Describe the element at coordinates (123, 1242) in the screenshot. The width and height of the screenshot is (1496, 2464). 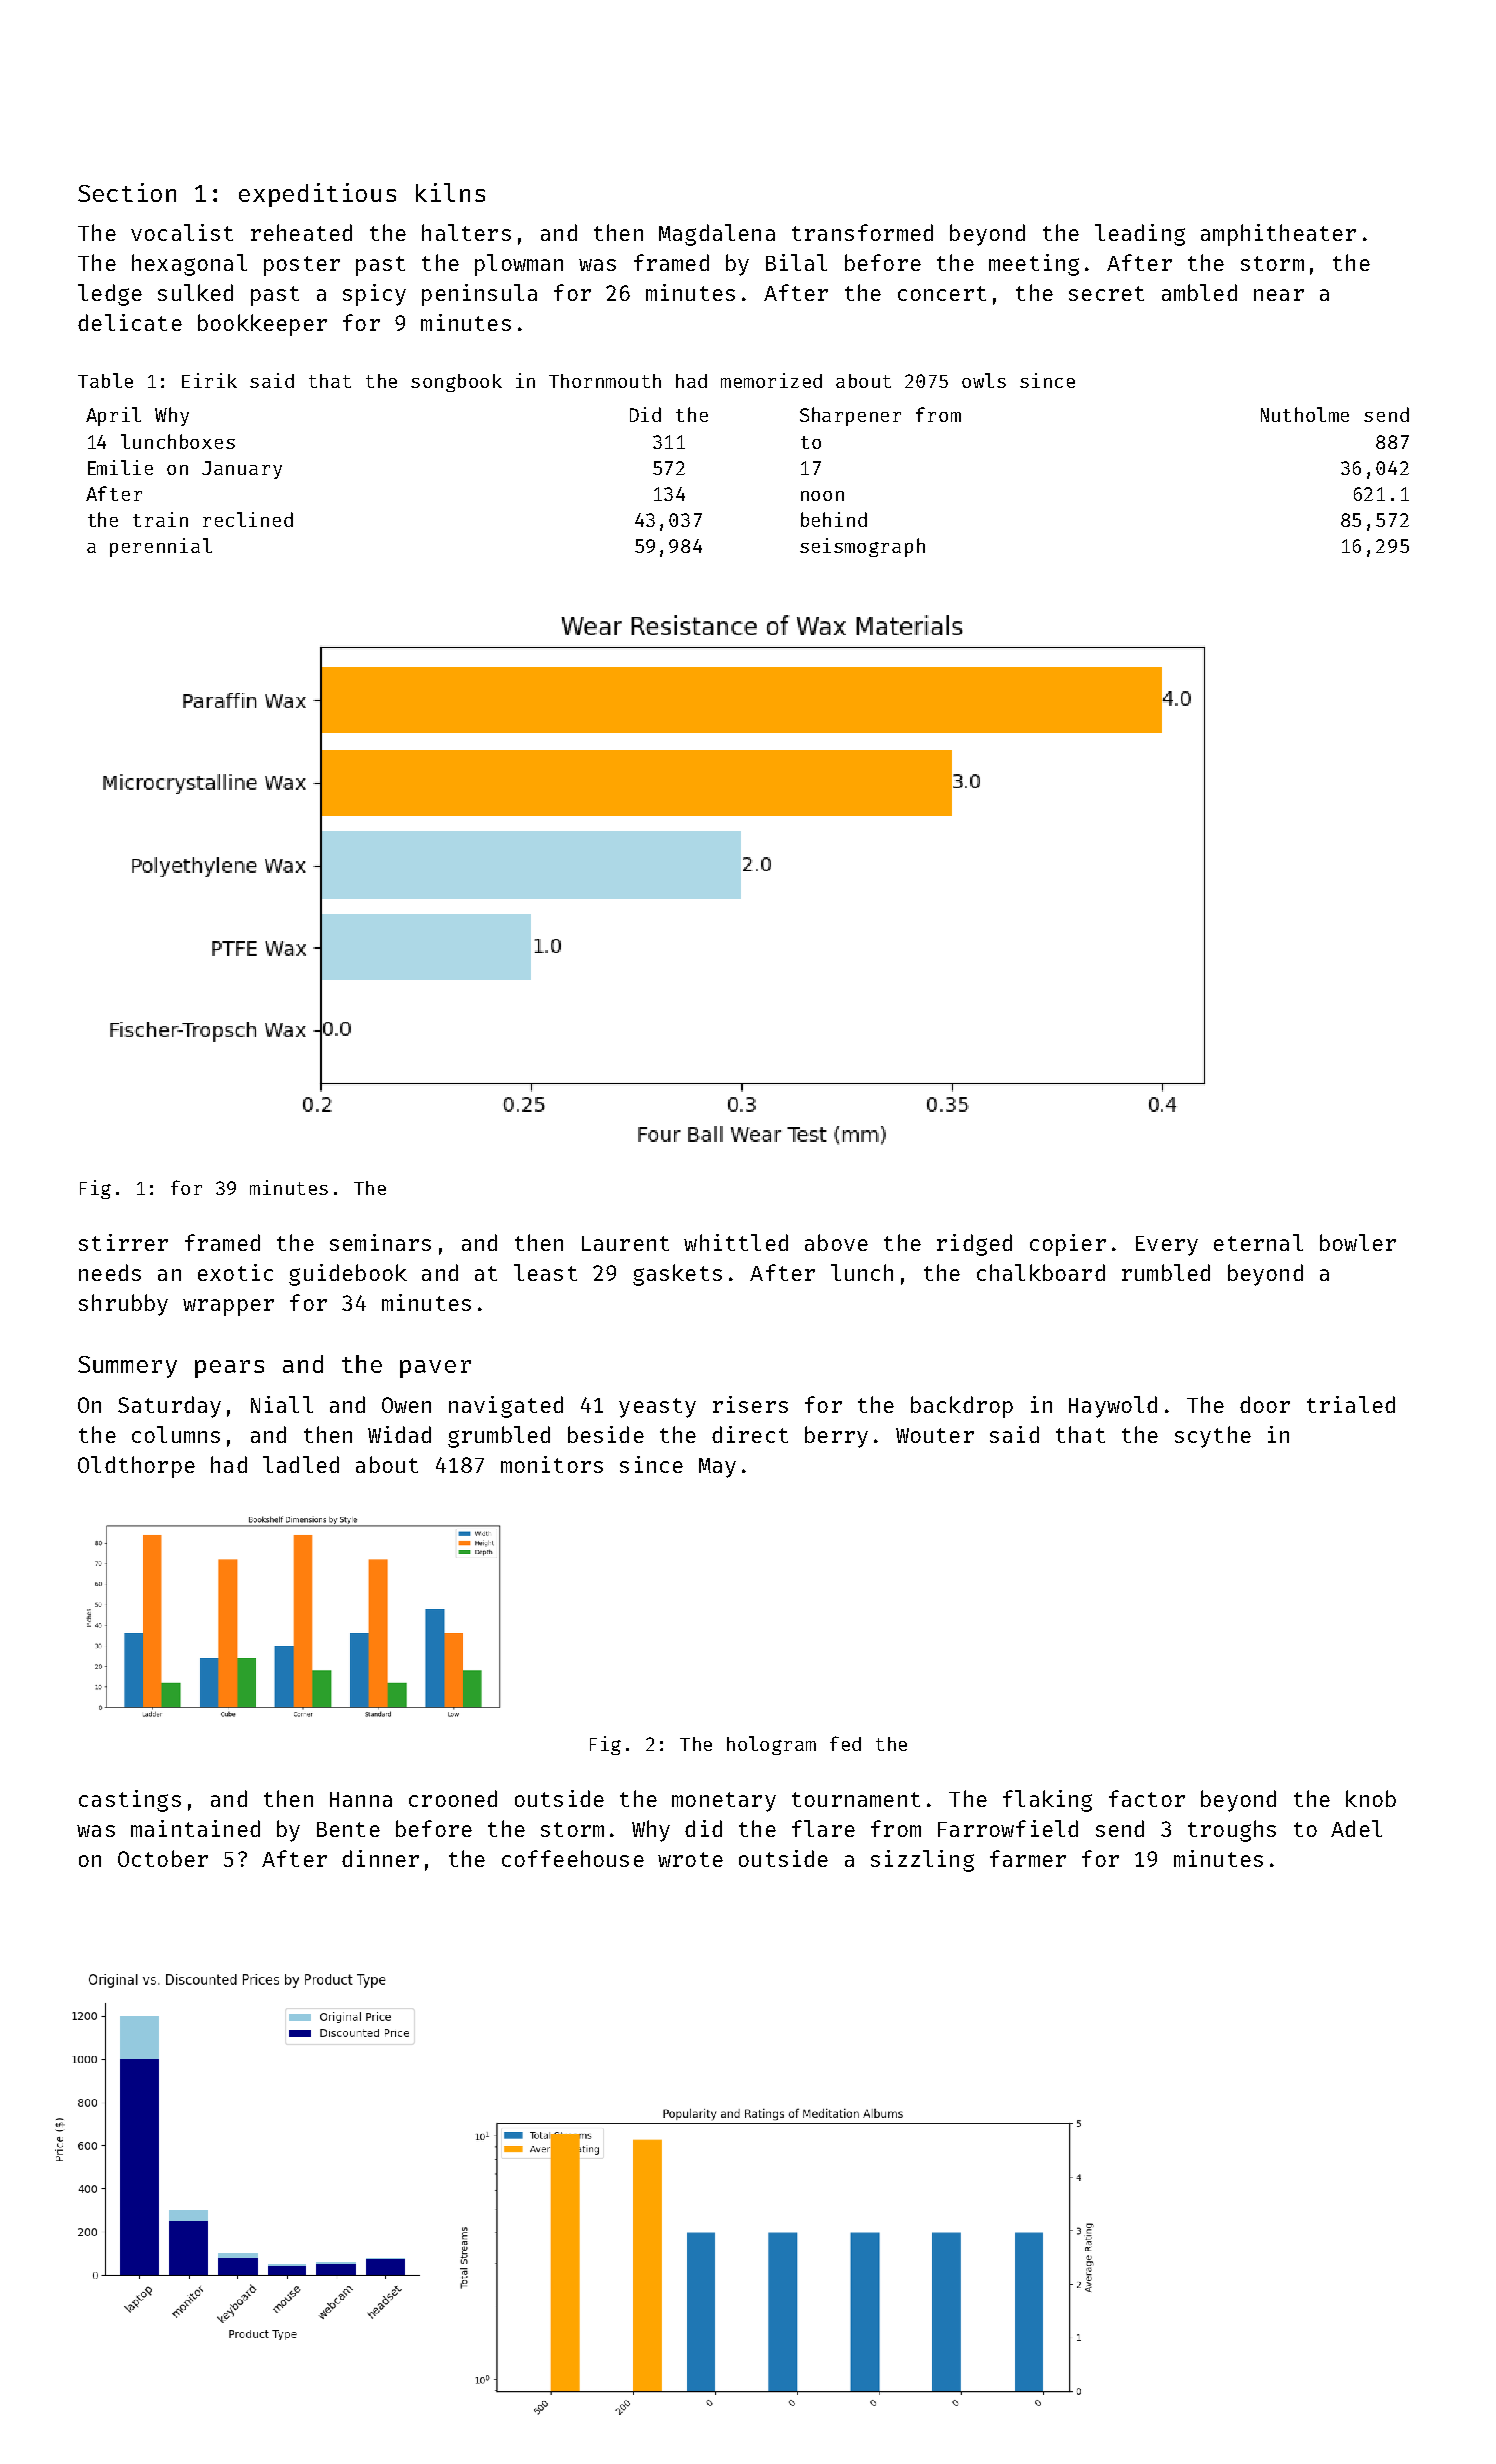
I see `stirrer` at that location.
